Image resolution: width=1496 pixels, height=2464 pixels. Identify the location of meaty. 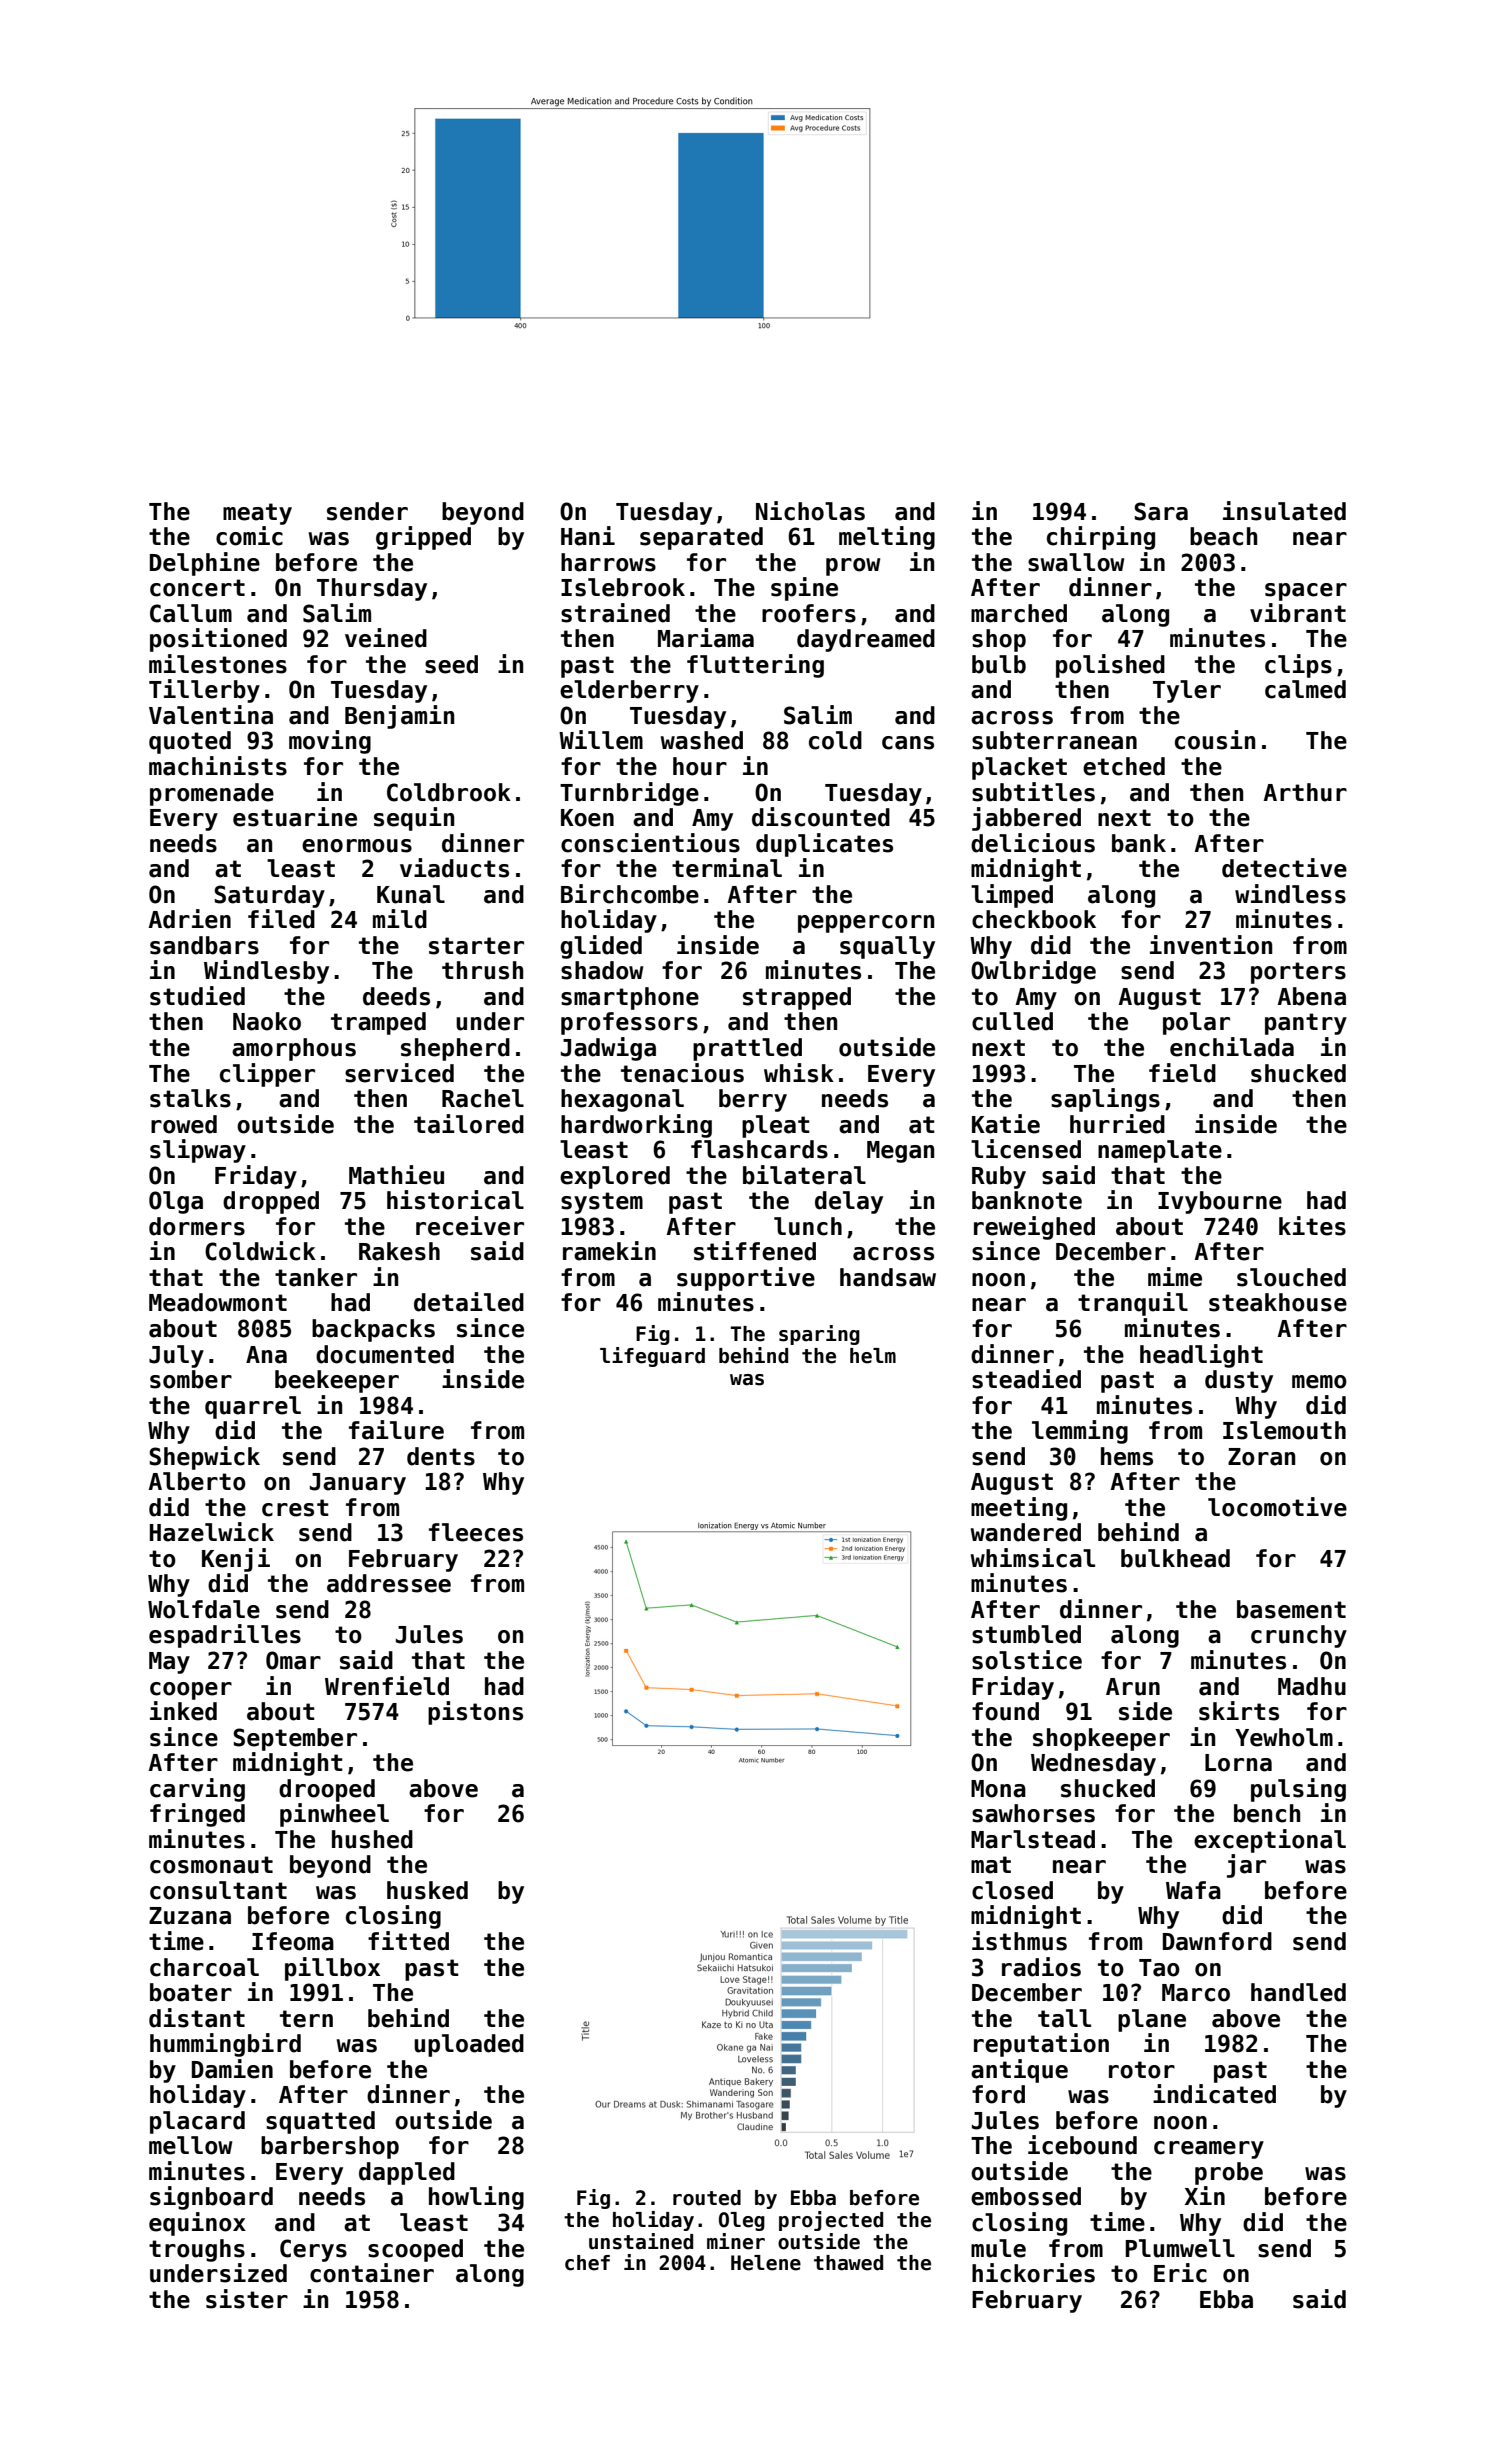
(257, 514).
